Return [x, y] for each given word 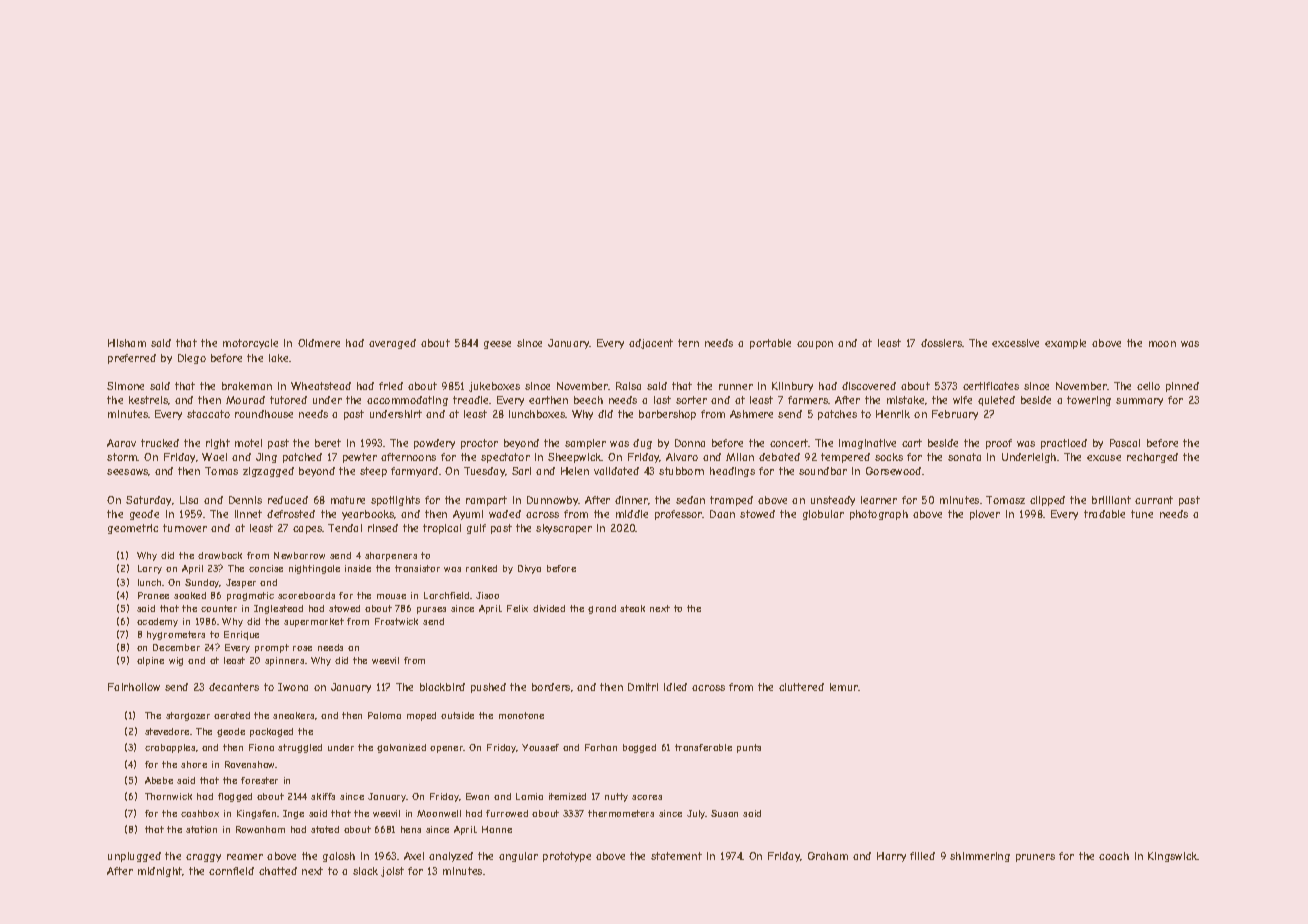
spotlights [395, 501]
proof [999, 444]
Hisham [127, 343]
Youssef [540, 747]
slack [365, 871]
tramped [731, 501]
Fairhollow [134, 687]
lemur [844, 687]
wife [962, 400]
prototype [567, 857]
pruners [1035, 858]
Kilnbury [792, 387]
